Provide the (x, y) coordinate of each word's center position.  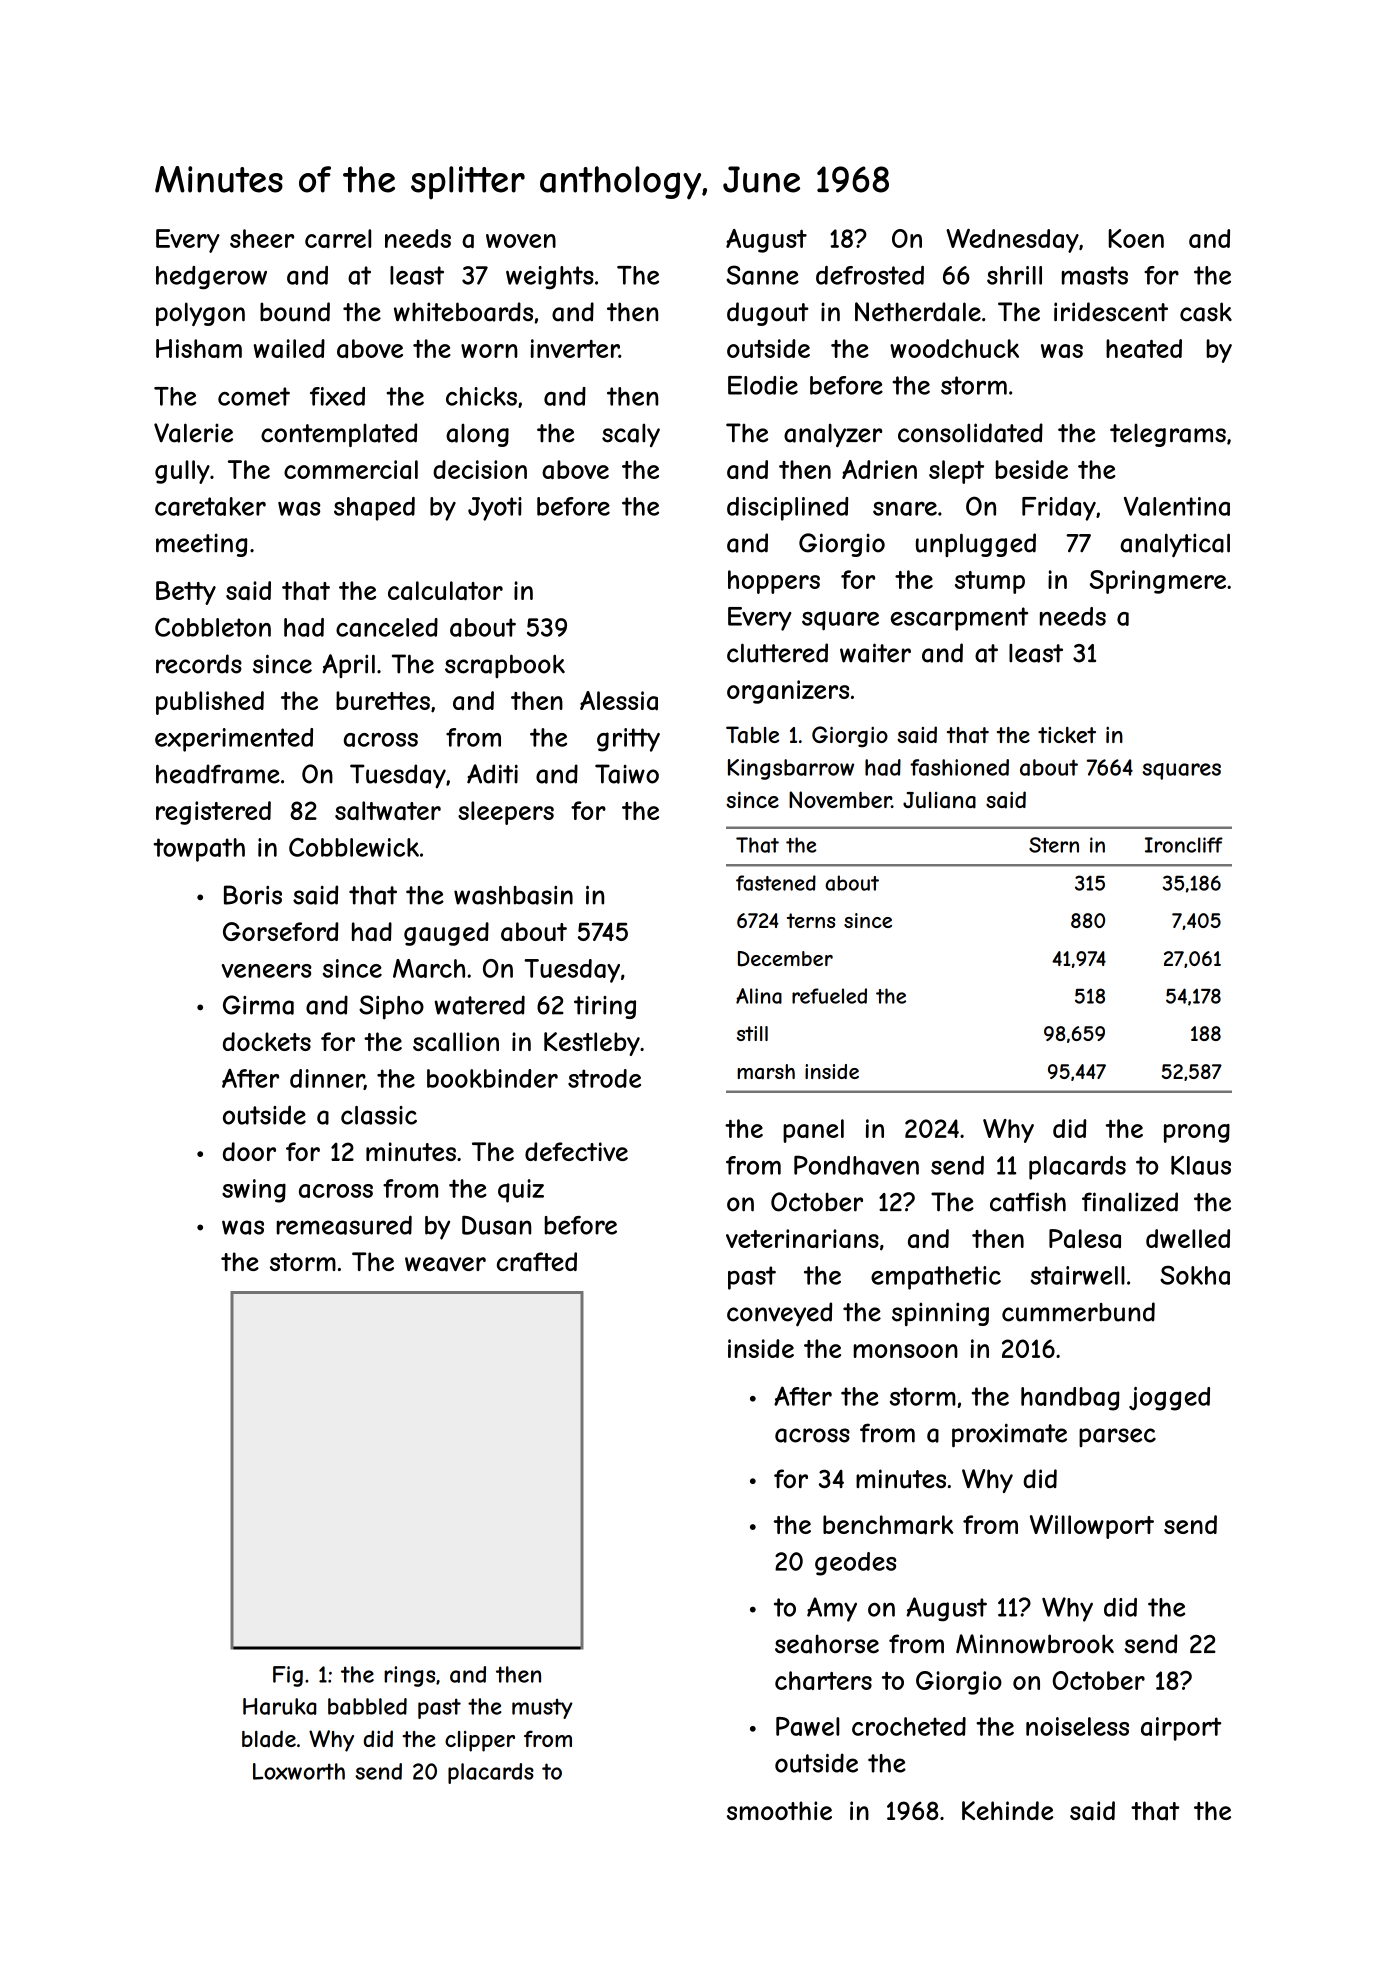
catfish (1028, 1202)
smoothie (779, 1810)
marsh (766, 1072)
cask (1206, 312)
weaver (445, 1264)
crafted (537, 1262)
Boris (253, 895)
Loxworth (299, 1771)
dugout (768, 314)
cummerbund (1078, 1312)
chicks (481, 396)
